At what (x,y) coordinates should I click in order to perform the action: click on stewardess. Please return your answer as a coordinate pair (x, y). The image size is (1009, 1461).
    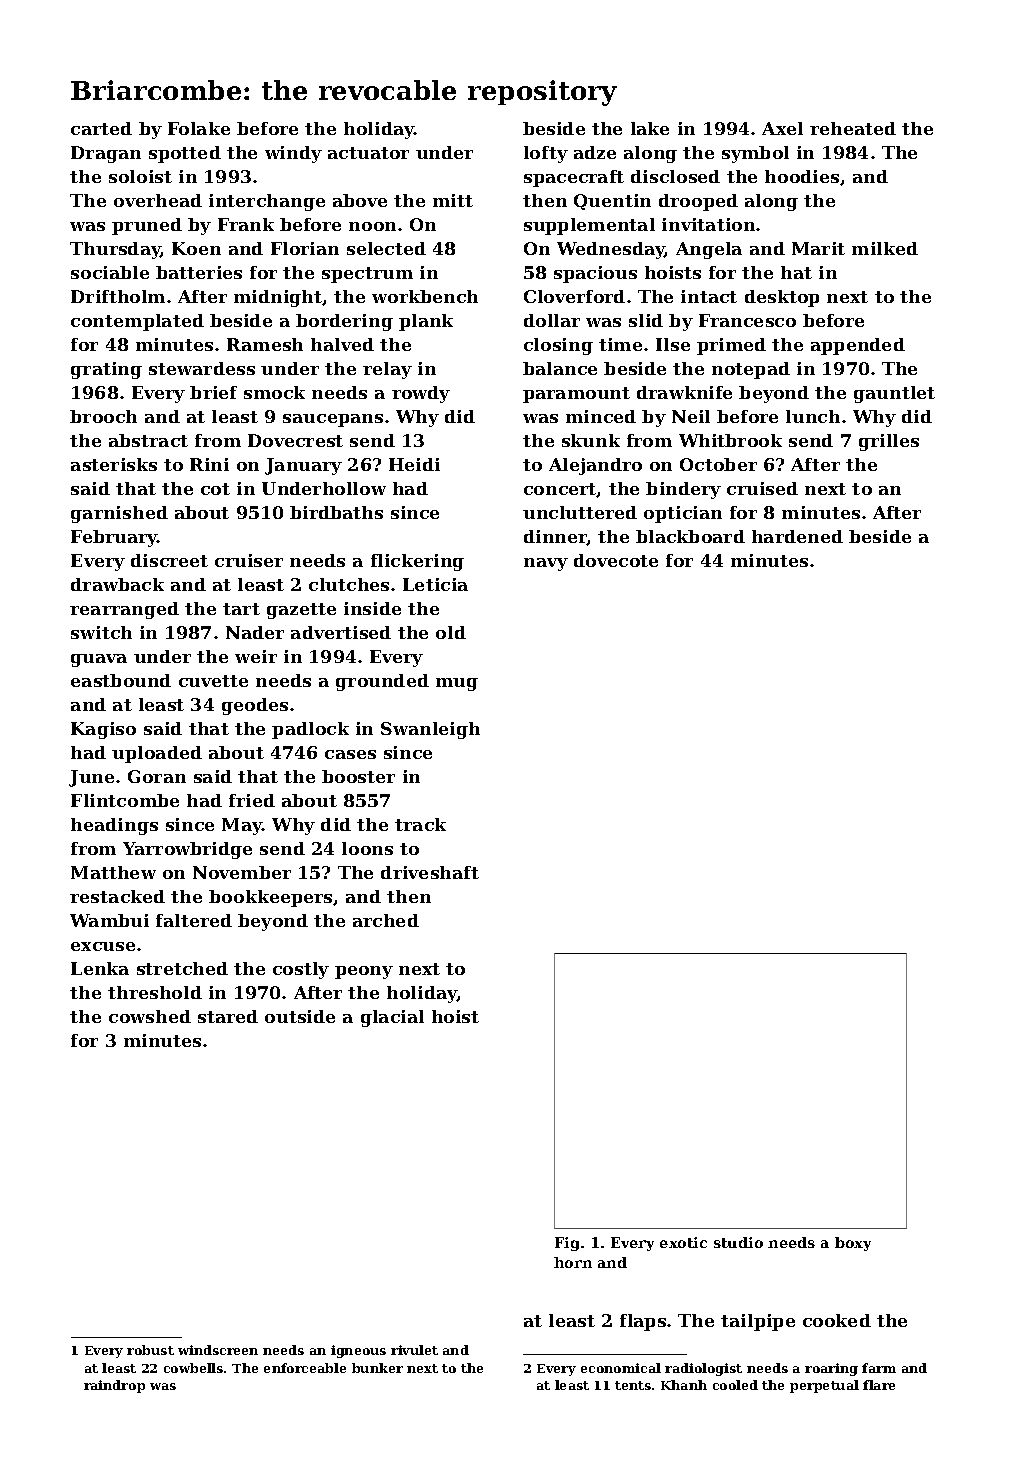
    Looking at the image, I should click on (202, 368).
